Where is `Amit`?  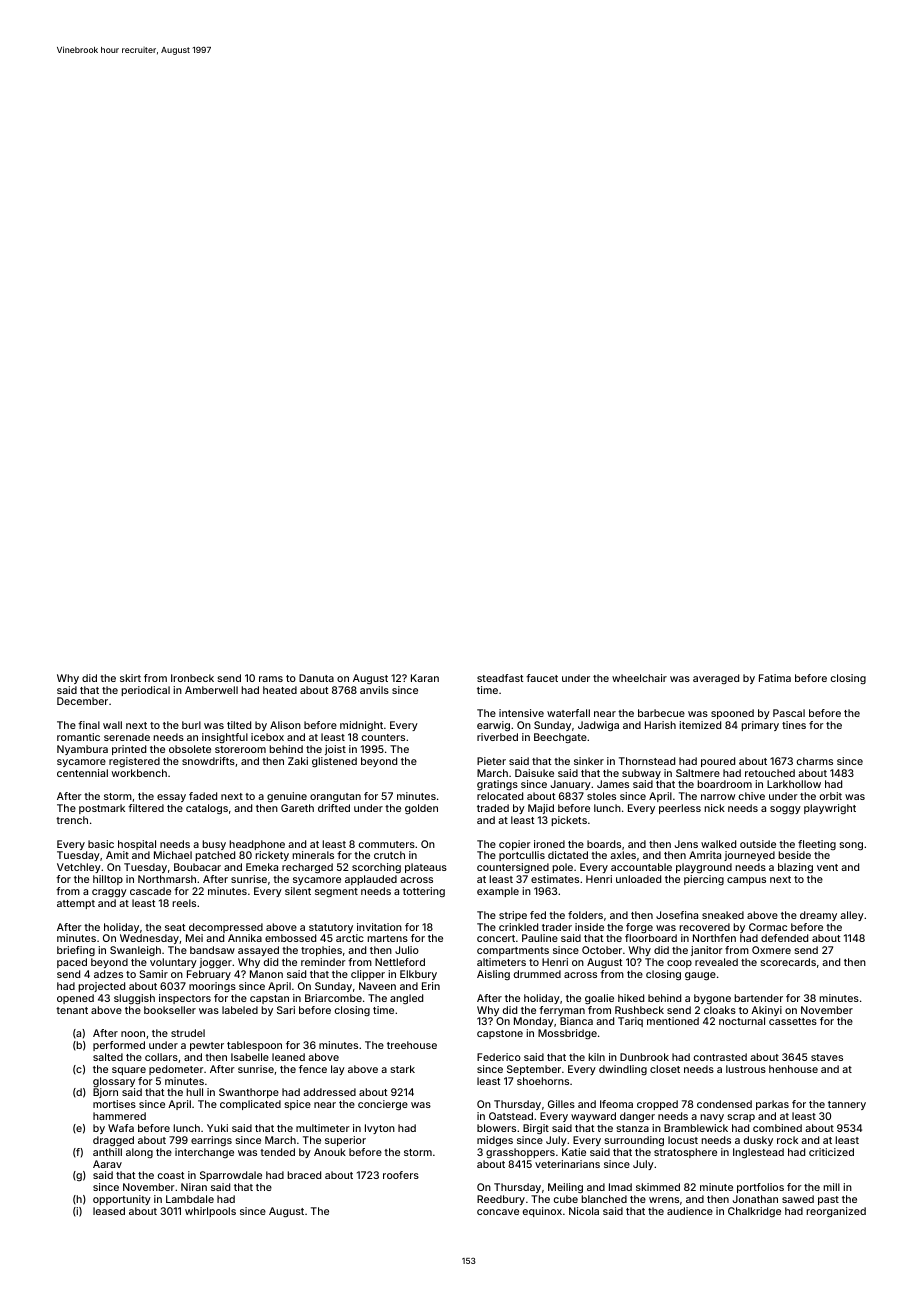 Amit is located at coordinates (117, 855).
